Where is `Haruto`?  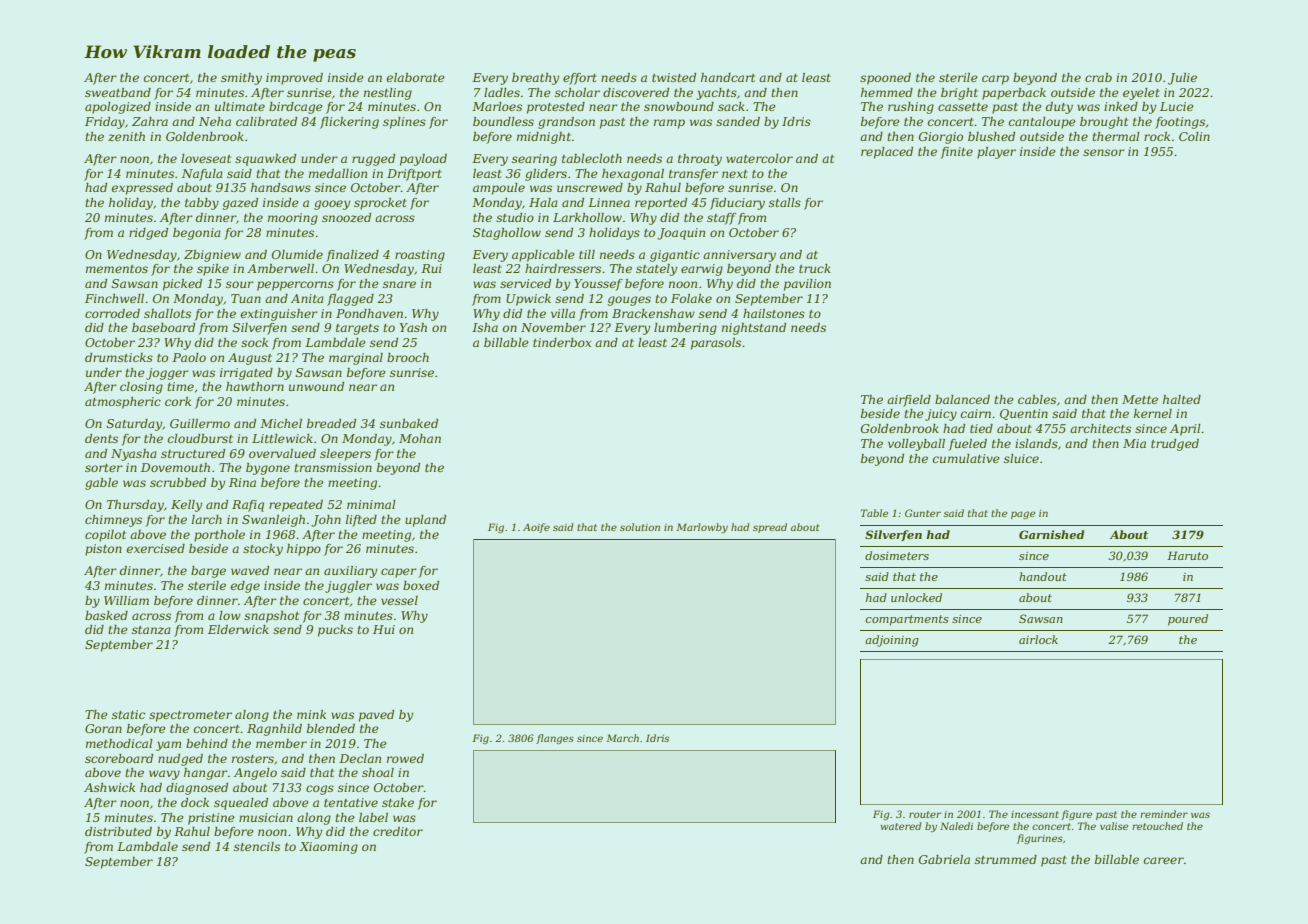
Haruto is located at coordinates (1187, 555).
